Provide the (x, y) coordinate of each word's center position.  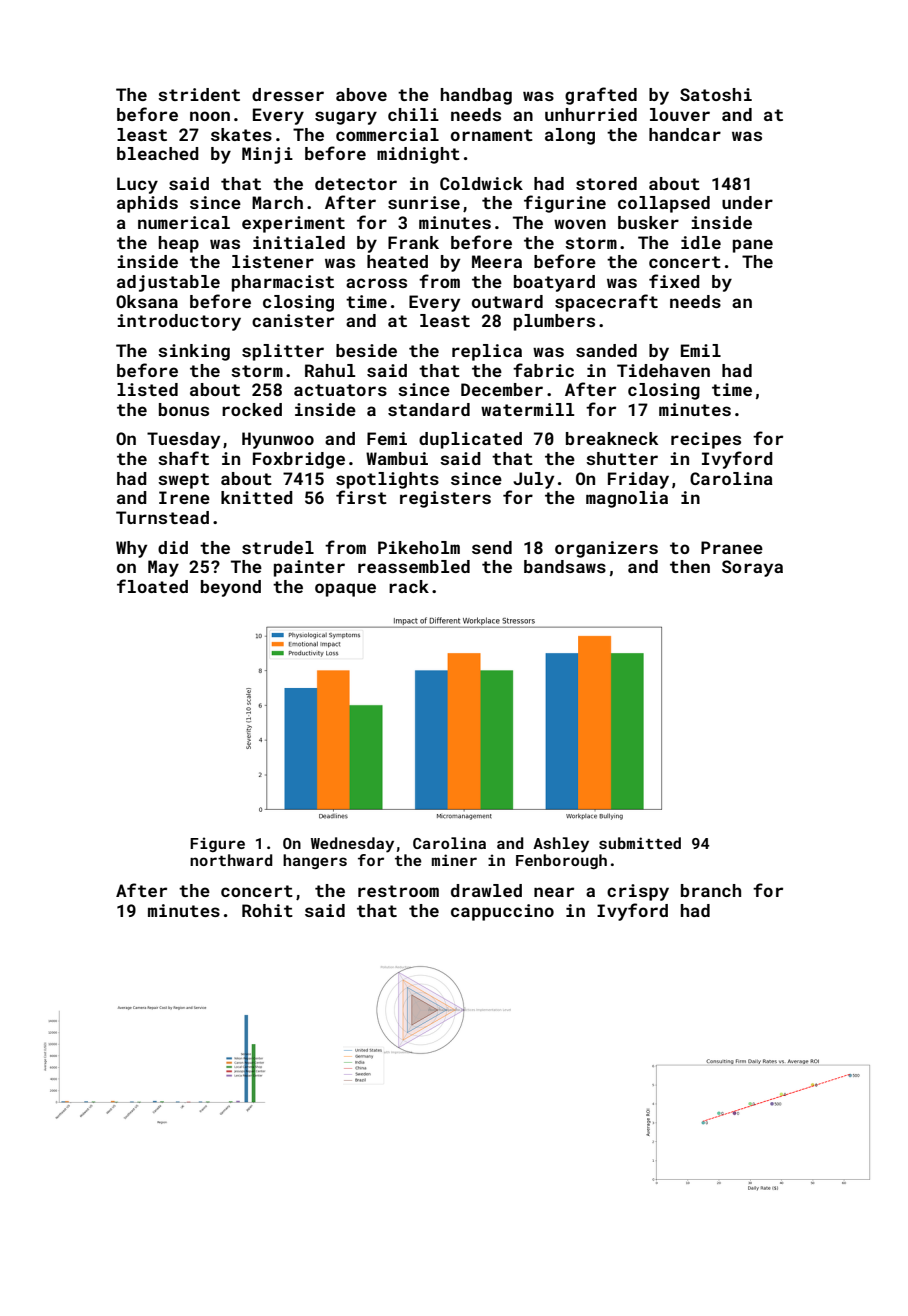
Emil (701, 350)
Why (131, 549)
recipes (706, 440)
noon (210, 116)
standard (429, 409)
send (492, 547)
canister (293, 320)
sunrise (424, 202)
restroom (398, 891)
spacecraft (606, 303)
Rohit (267, 910)
